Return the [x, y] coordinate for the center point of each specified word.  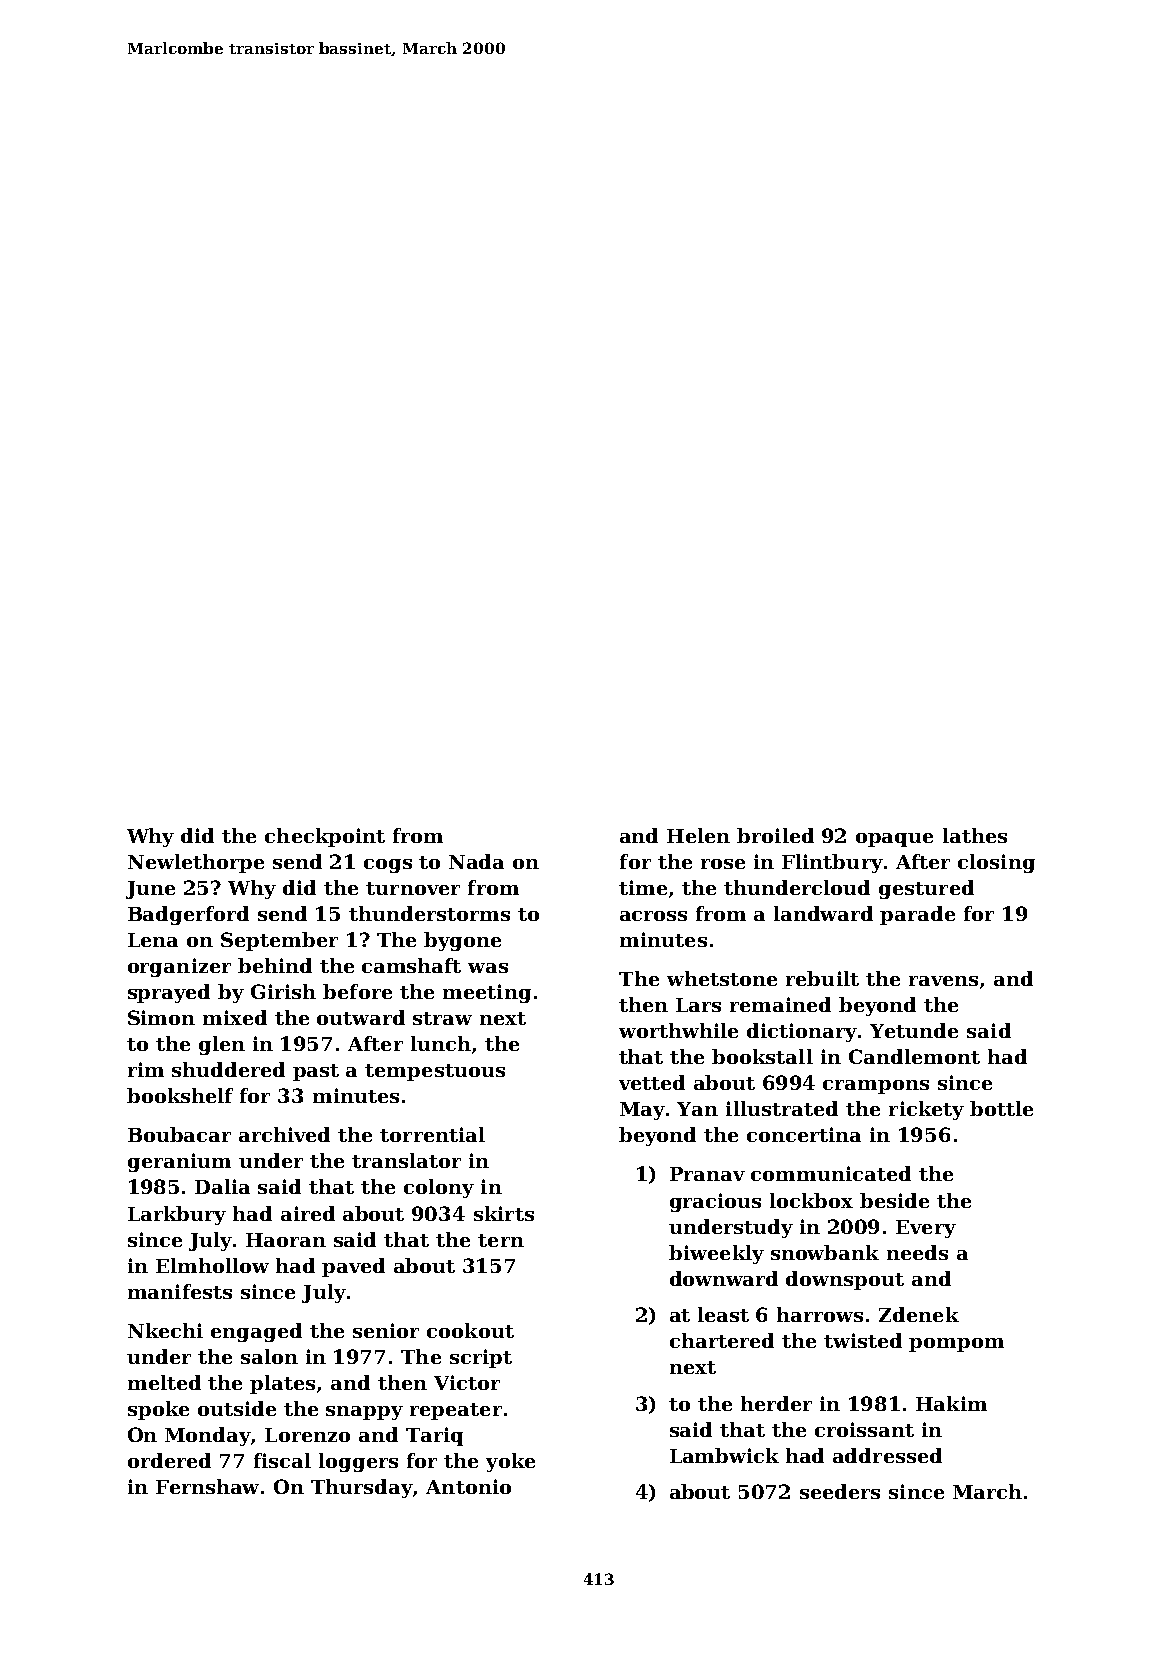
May [642, 1111]
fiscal [282, 1460]
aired [308, 1213]
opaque [894, 840]
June [150, 890]
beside [894, 1200]
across [653, 916]
